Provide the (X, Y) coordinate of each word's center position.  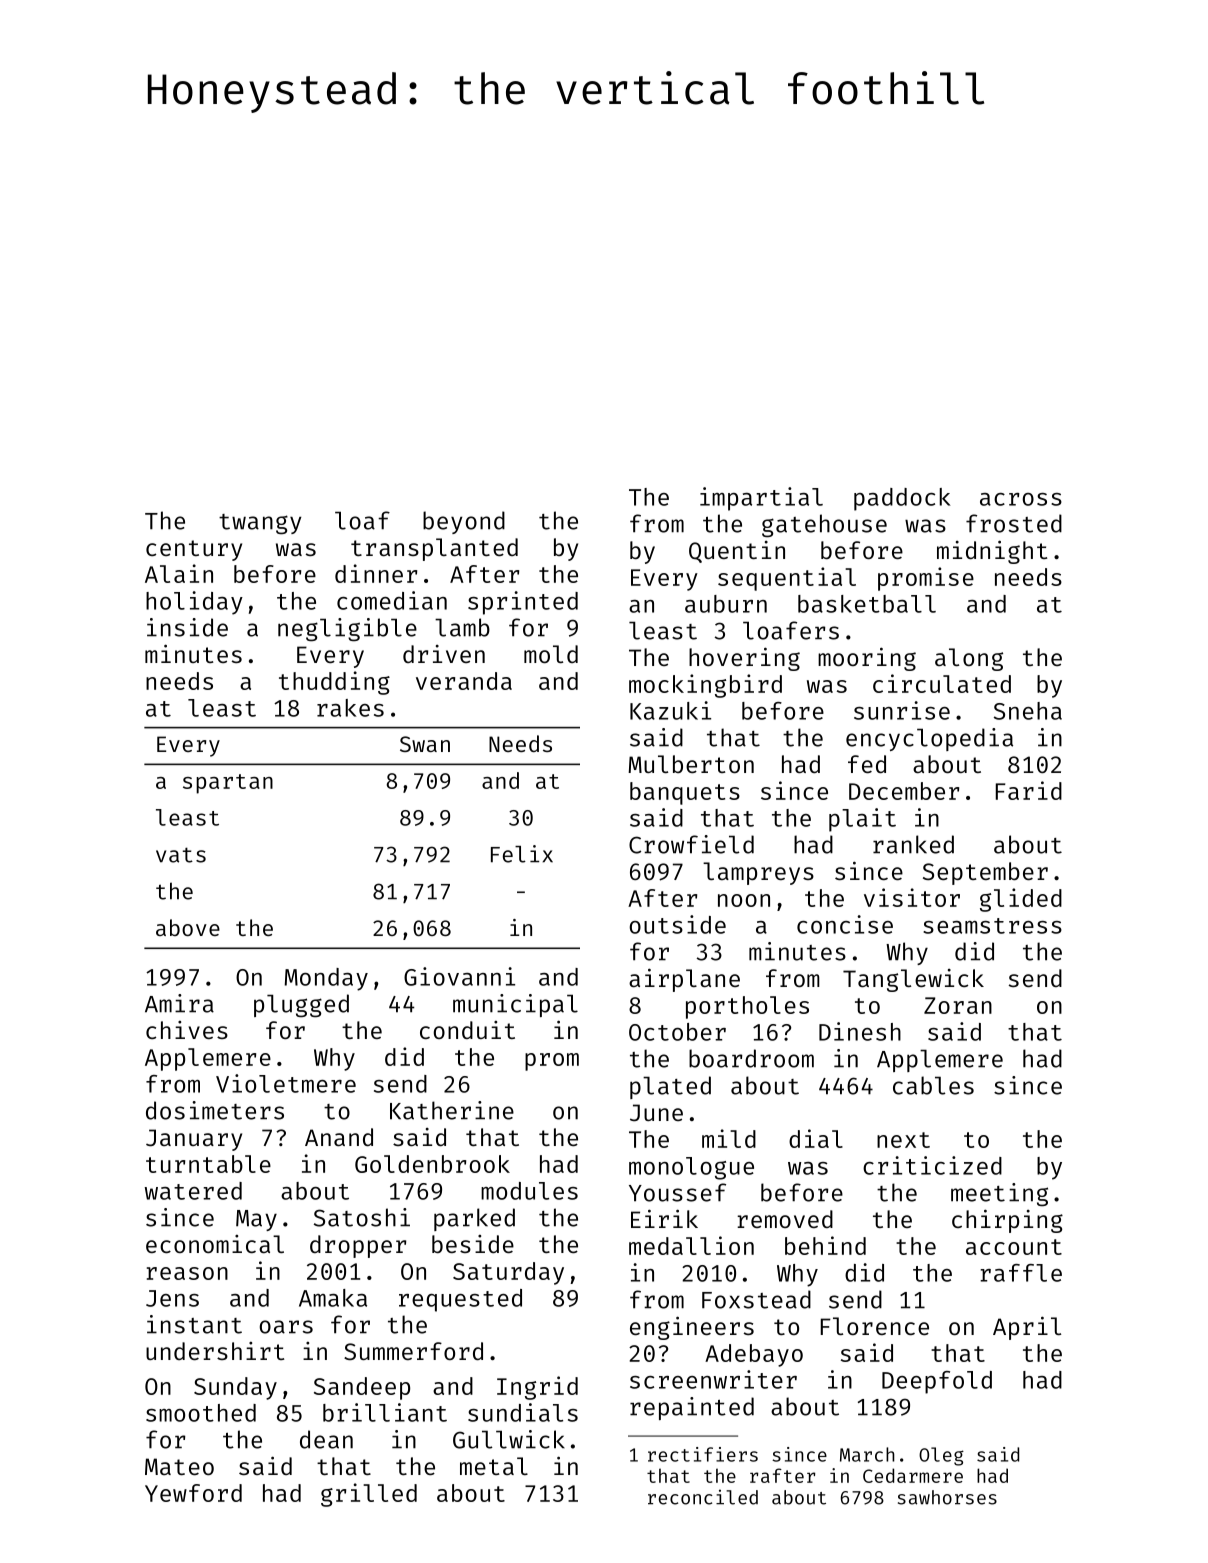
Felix (522, 854)
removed (785, 1219)
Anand (339, 1137)
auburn (726, 604)
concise (845, 924)
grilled (369, 1495)
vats (181, 855)
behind (825, 1245)
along (969, 659)
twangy (260, 524)
